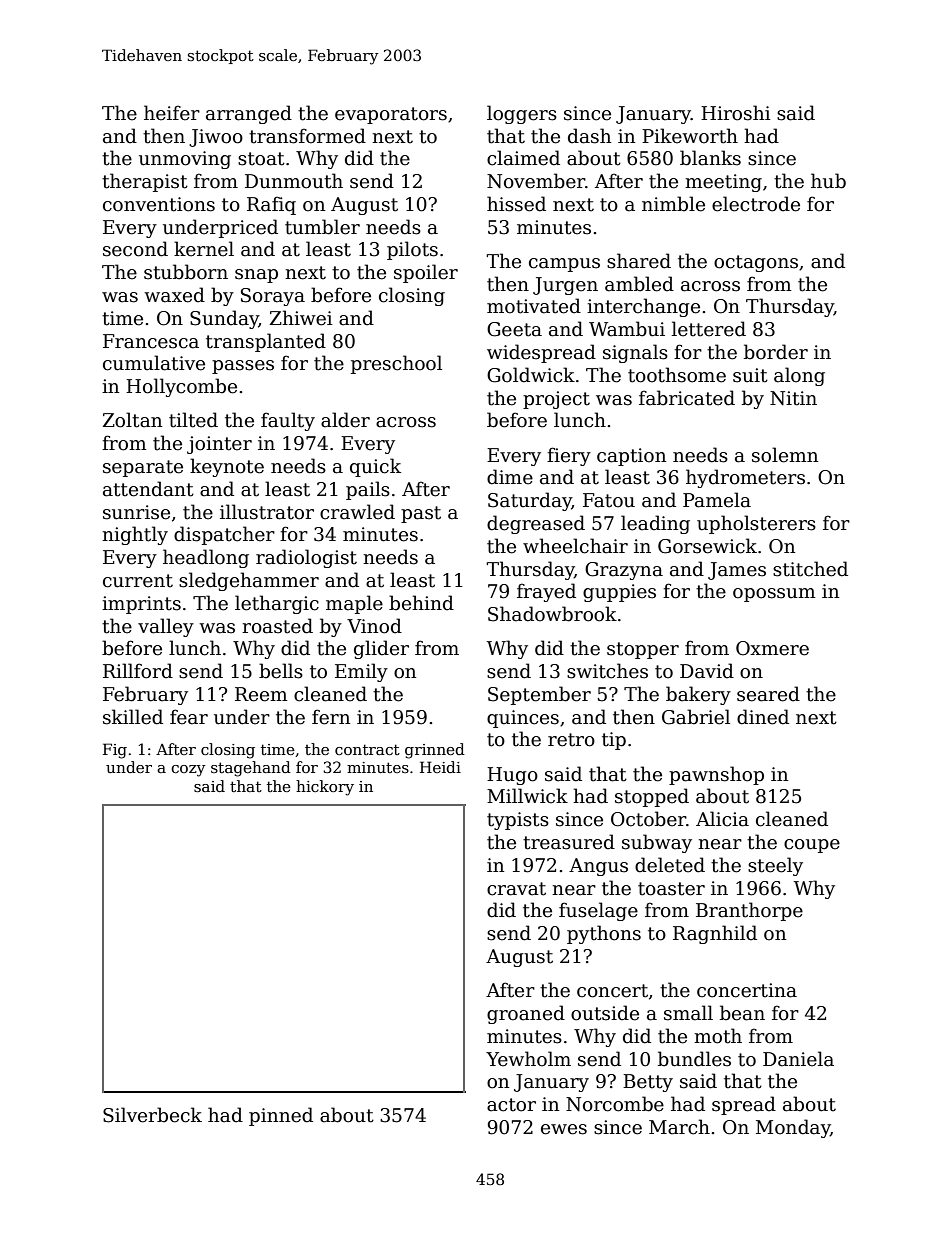 The height and width of the image is (1233, 952). Describe the element at coordinates (172, 113) in the image. I see `heifer` at that location.
